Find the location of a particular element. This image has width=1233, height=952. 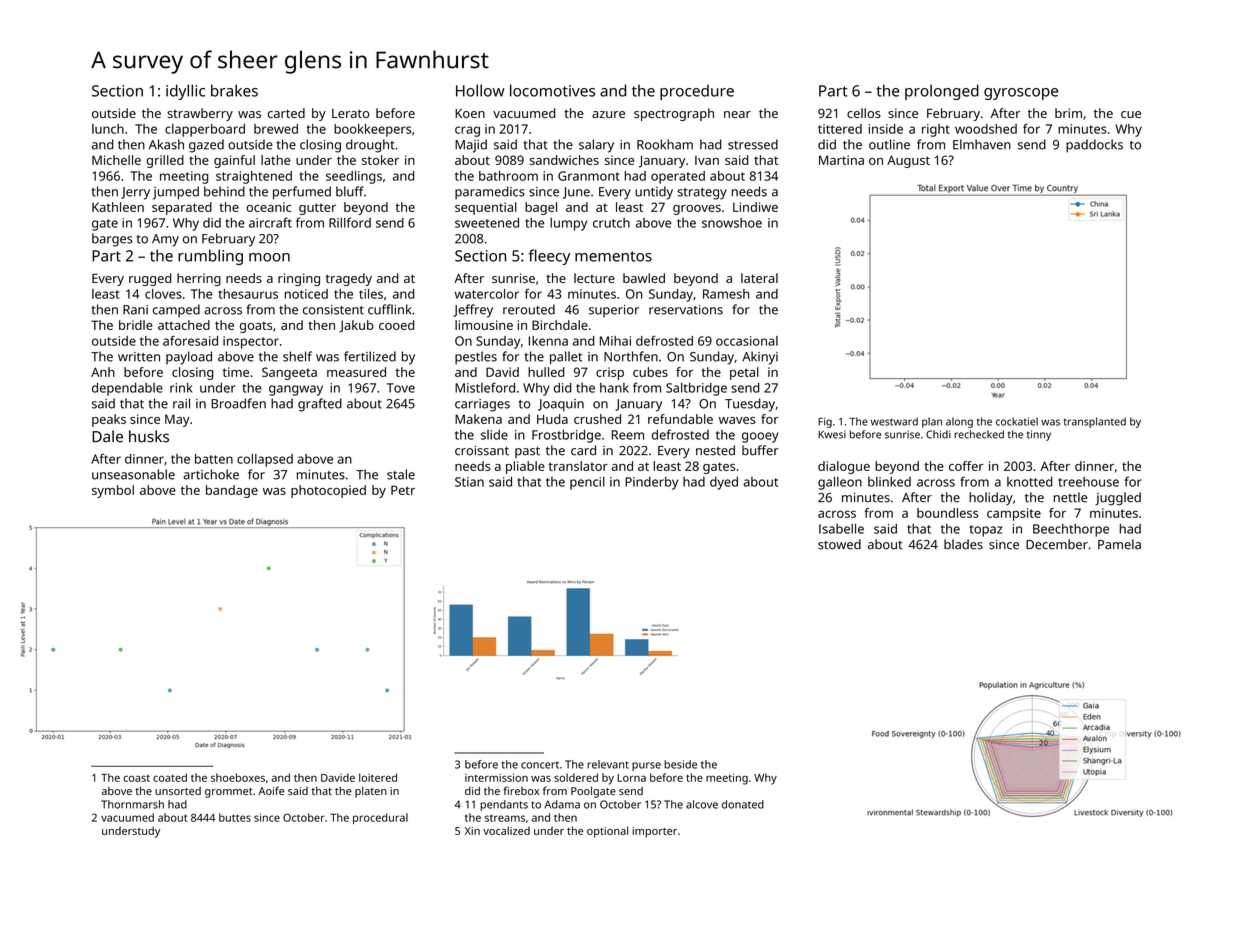

Jeffrey is located at coordinates (473, 311).
